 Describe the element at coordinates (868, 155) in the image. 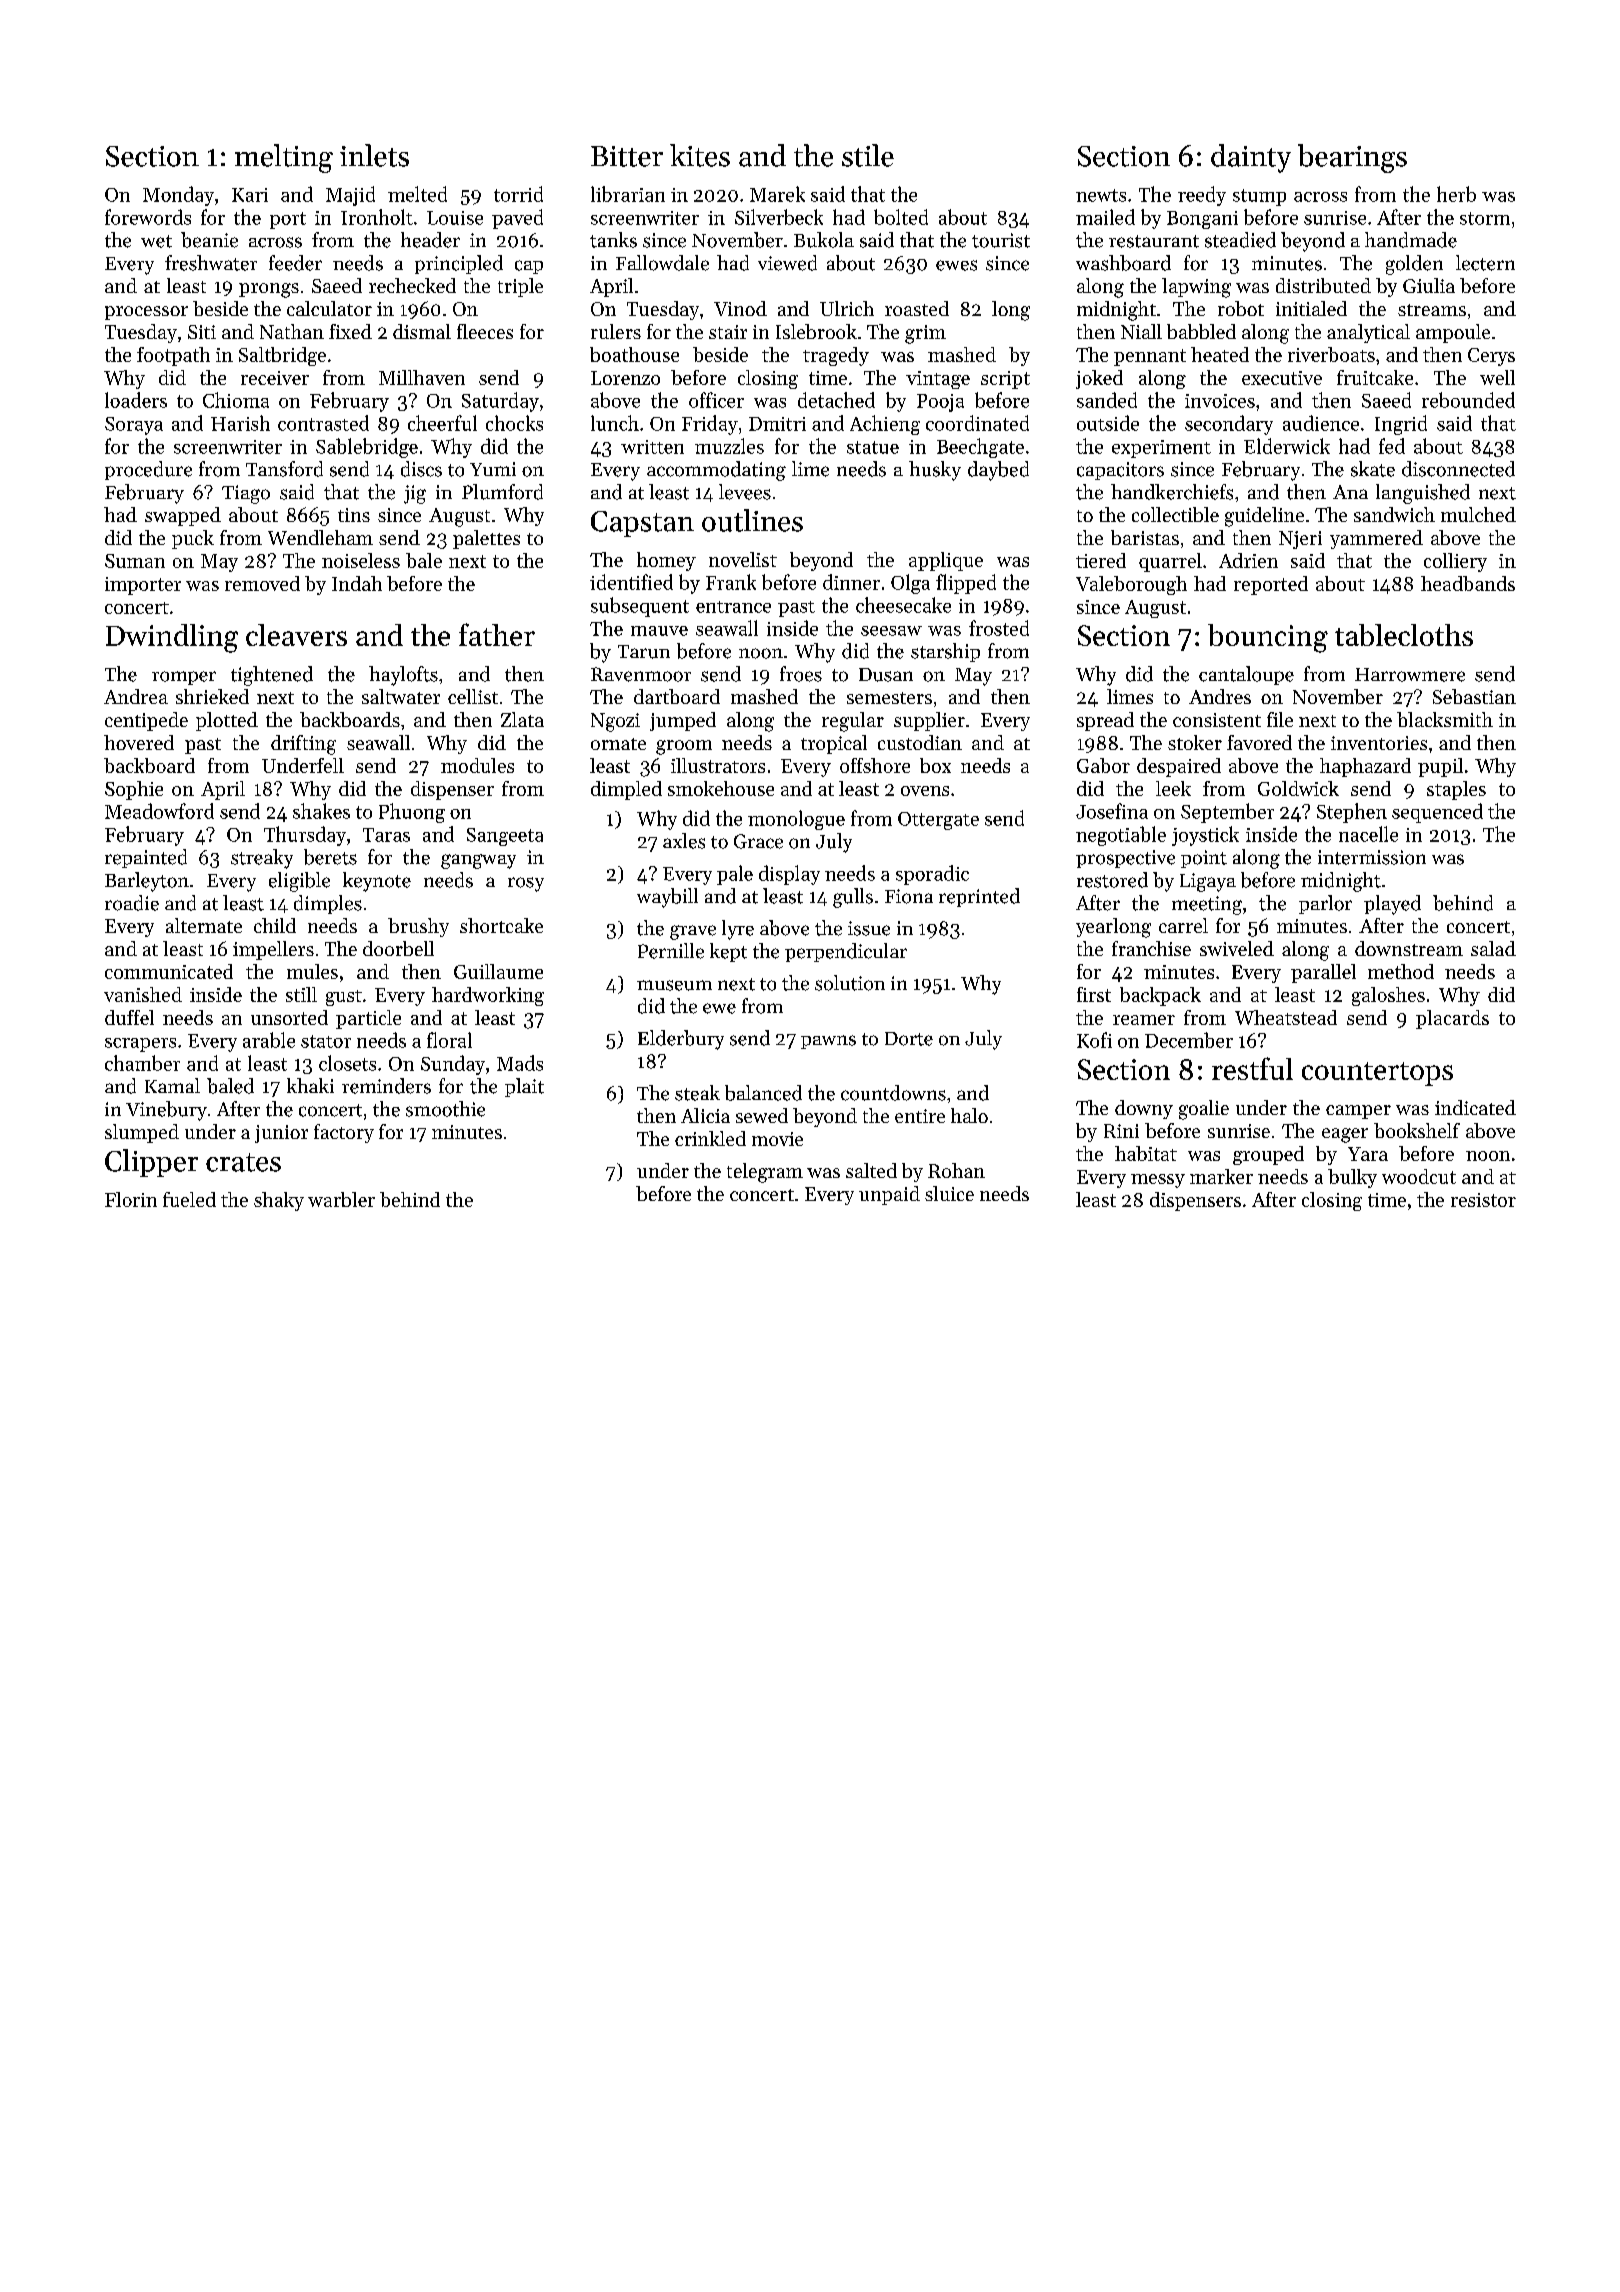

I see `stile` at that location.
